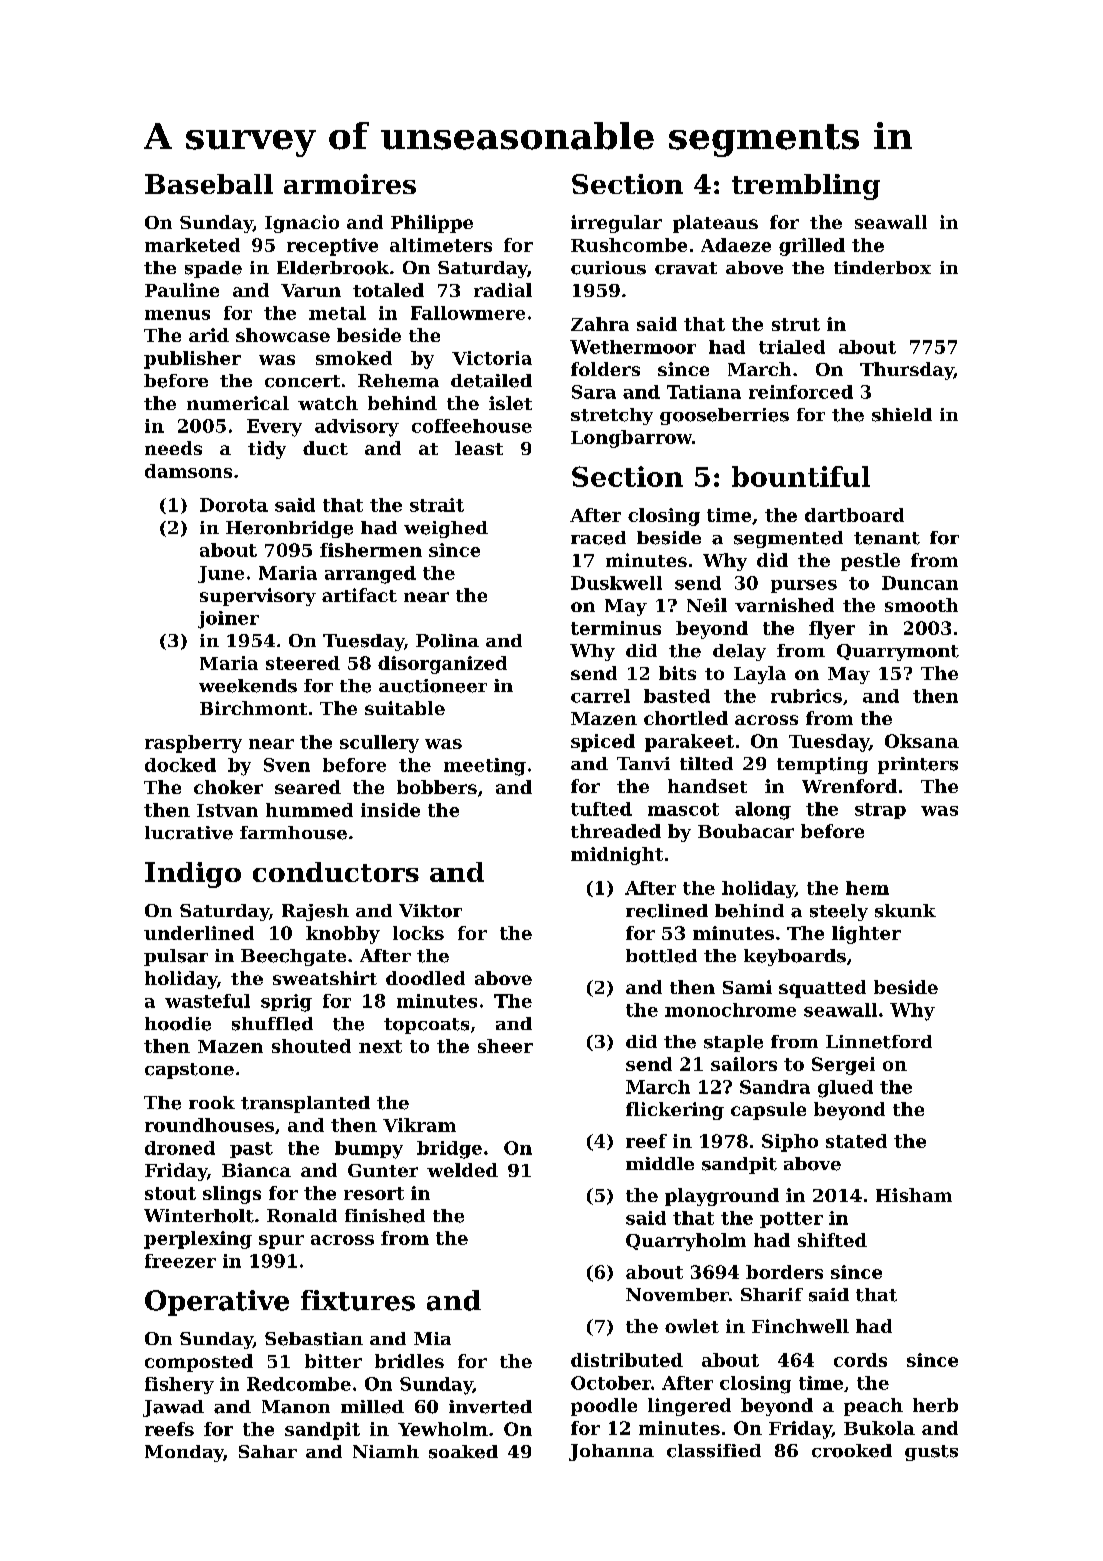 This image has width=1103, height=1561. Describe the element at coordinates (617, 856) in the image. I see `midnight` at that location.
